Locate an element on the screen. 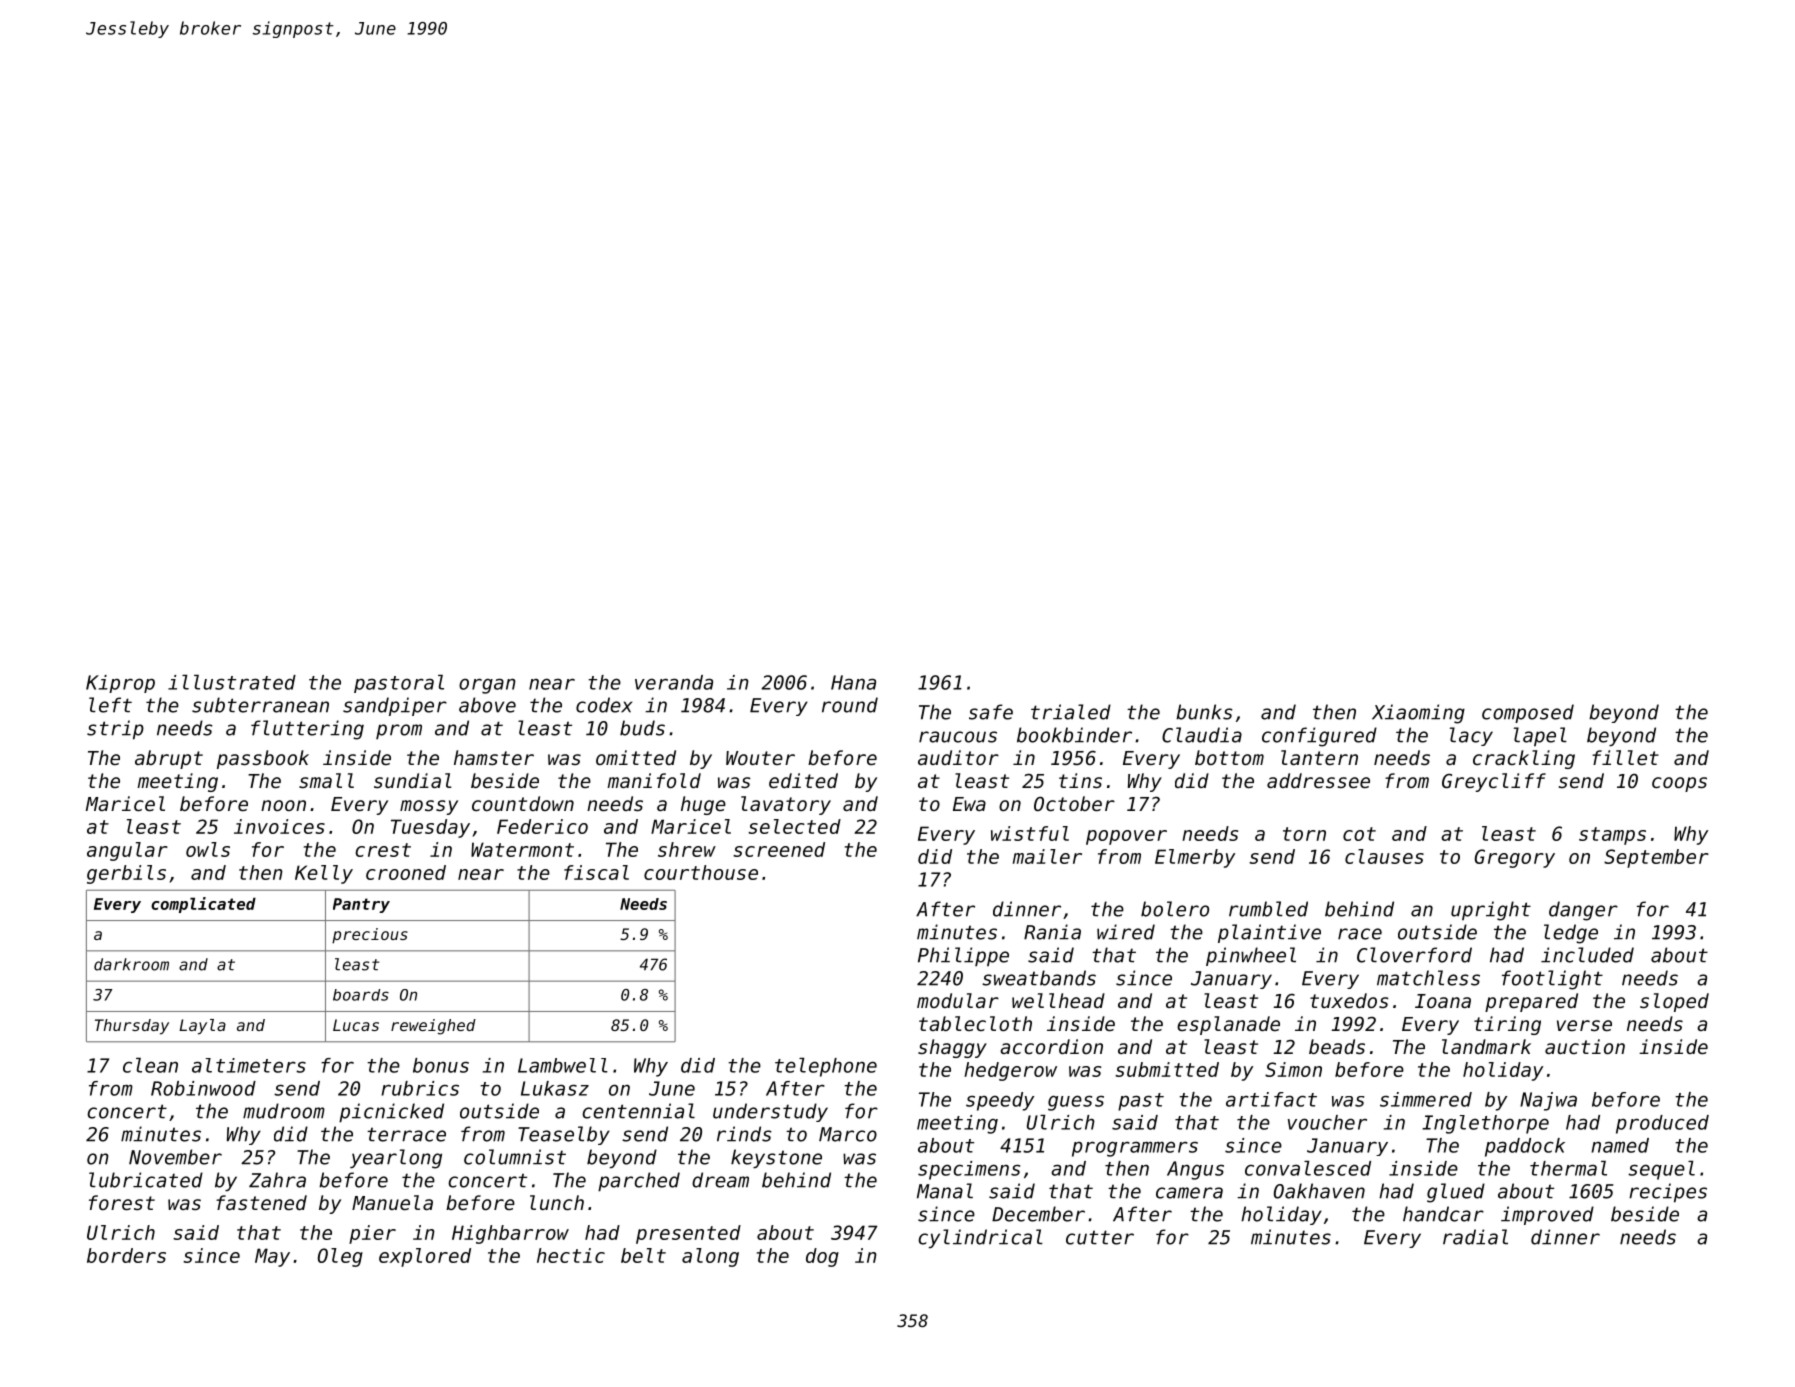 This screenshot has width=1795, height=1387. courthouse is located at coordinates (701, 872).
